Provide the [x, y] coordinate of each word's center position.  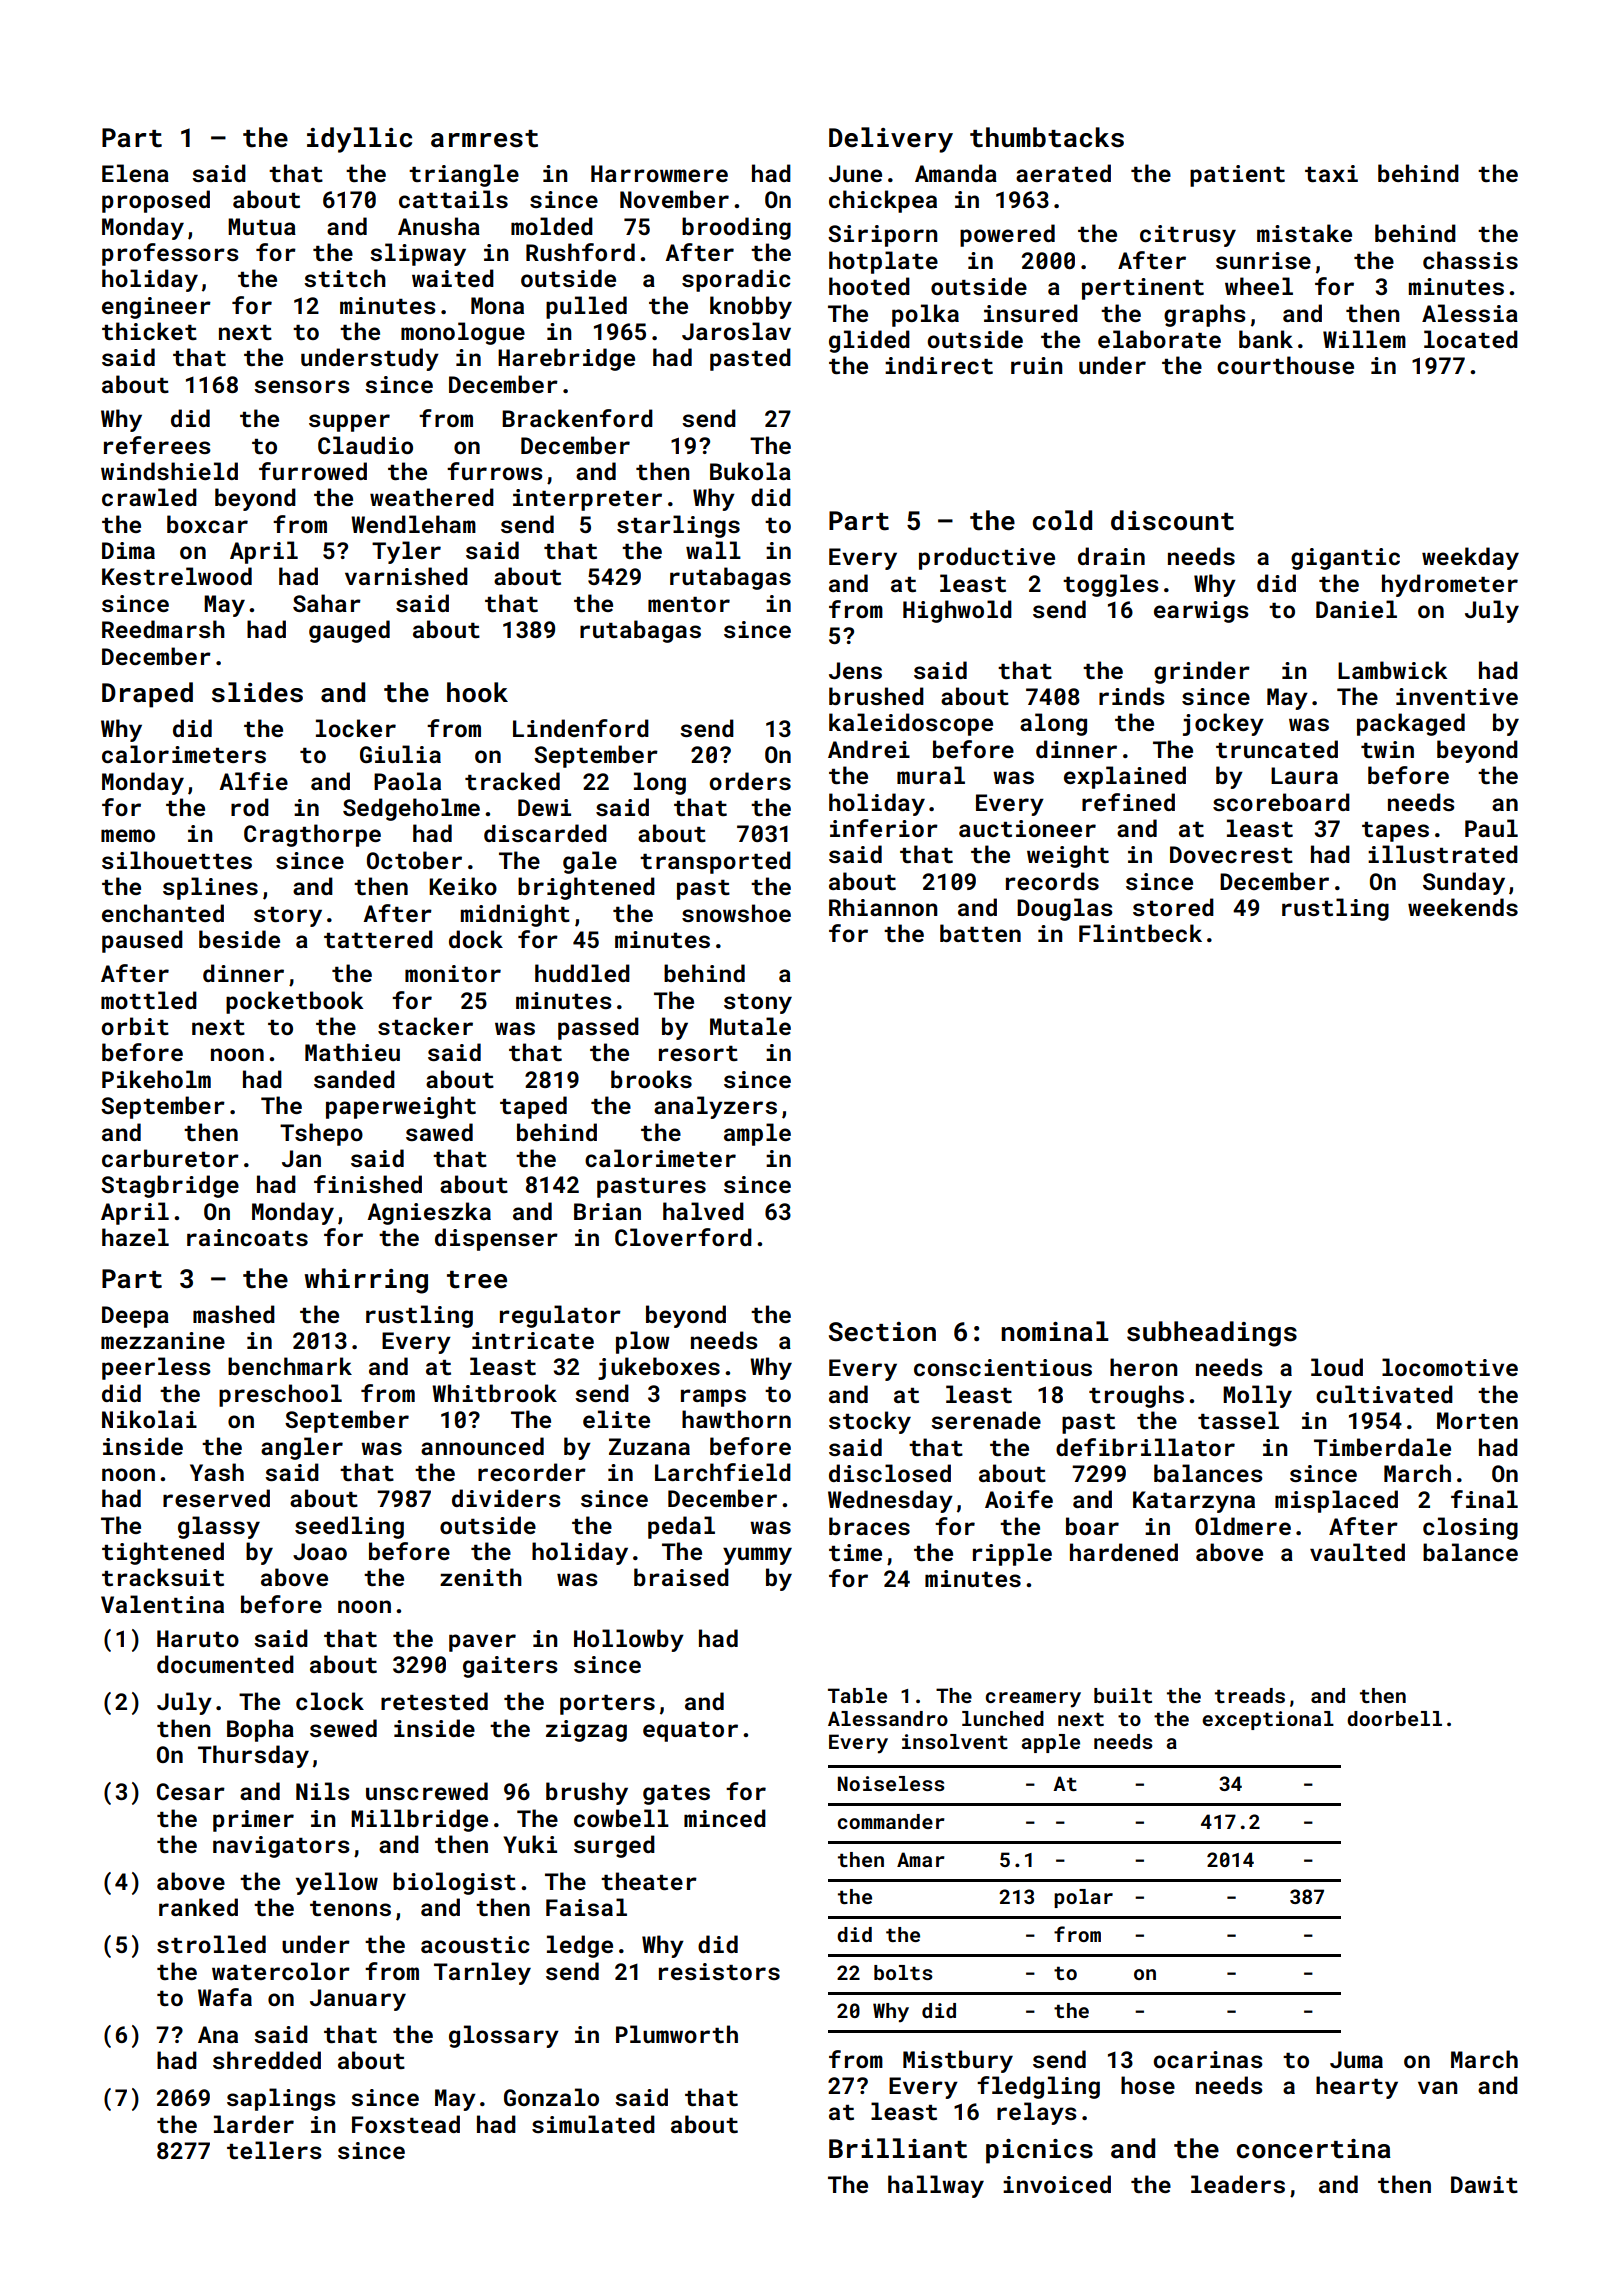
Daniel [1356, 609]
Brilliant [898, 2148]
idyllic [359, 140]
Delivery [891, 140]
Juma [1356, 2059]
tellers [274, 2150]
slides [257, 692]
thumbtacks [1047, 137]
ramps [713, 1398]
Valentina [162, 1604]
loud [1337, 1367]
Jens [855, 670]
